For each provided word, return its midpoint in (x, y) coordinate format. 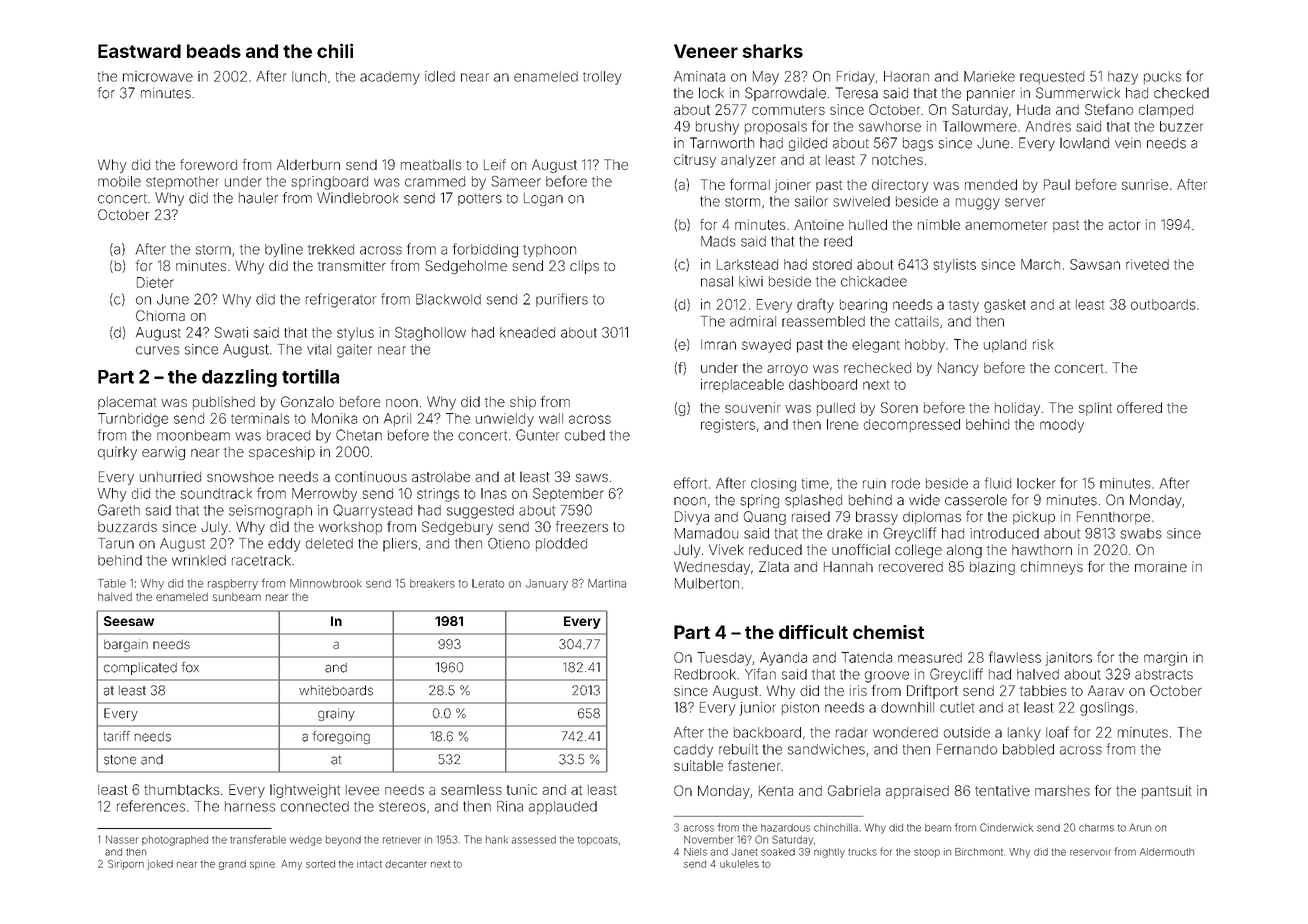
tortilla (310, 376)
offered (1139, 407)
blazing (992, 568)
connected (315, 806)
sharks (772, 51)
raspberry (233, 584)
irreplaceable (742, 385)
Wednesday (712, 568)
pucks (1162, 77)
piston (800, 708)
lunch (309, 76)
